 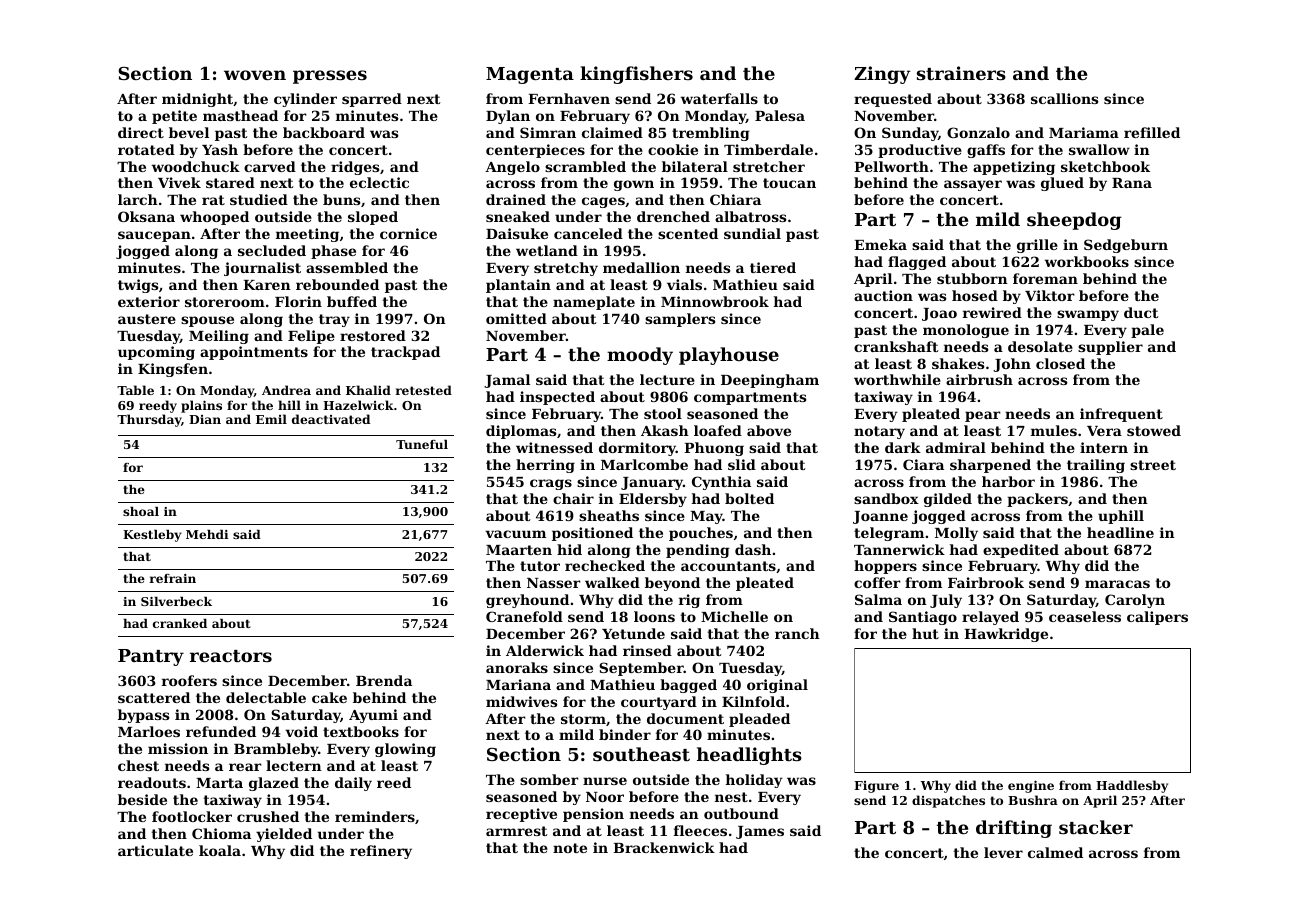 What do you see at coordinates (594, 303) in the image?
I see `nameplate` at bounding box center [594, 303].
